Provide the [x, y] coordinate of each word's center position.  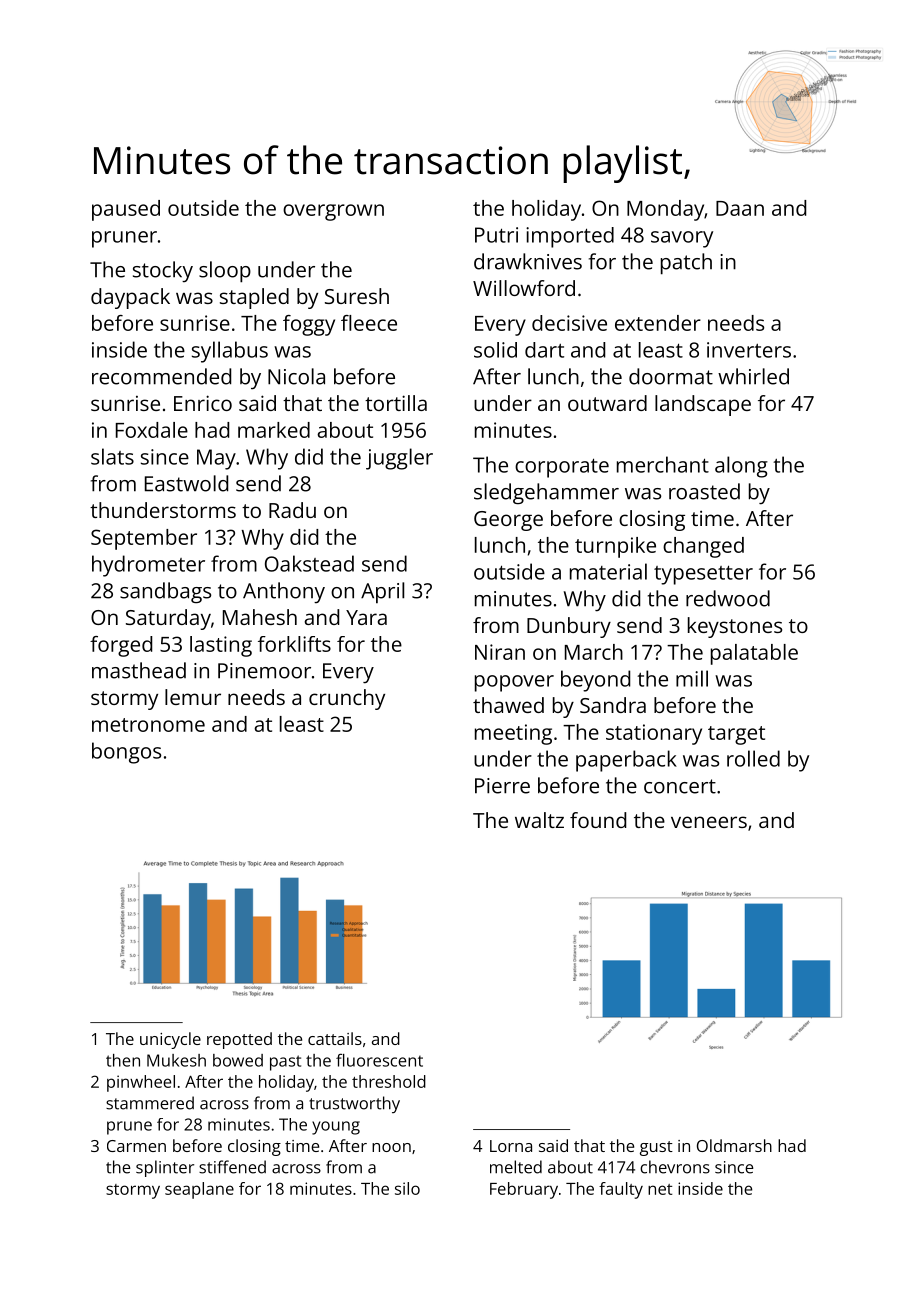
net [660, 1189]
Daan [740, 208]
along [741, 467]
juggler [399, 459]
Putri [496, 235]
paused [126, 210]
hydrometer [148, 566]
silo [407, 1188]
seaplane [199, 1190]
